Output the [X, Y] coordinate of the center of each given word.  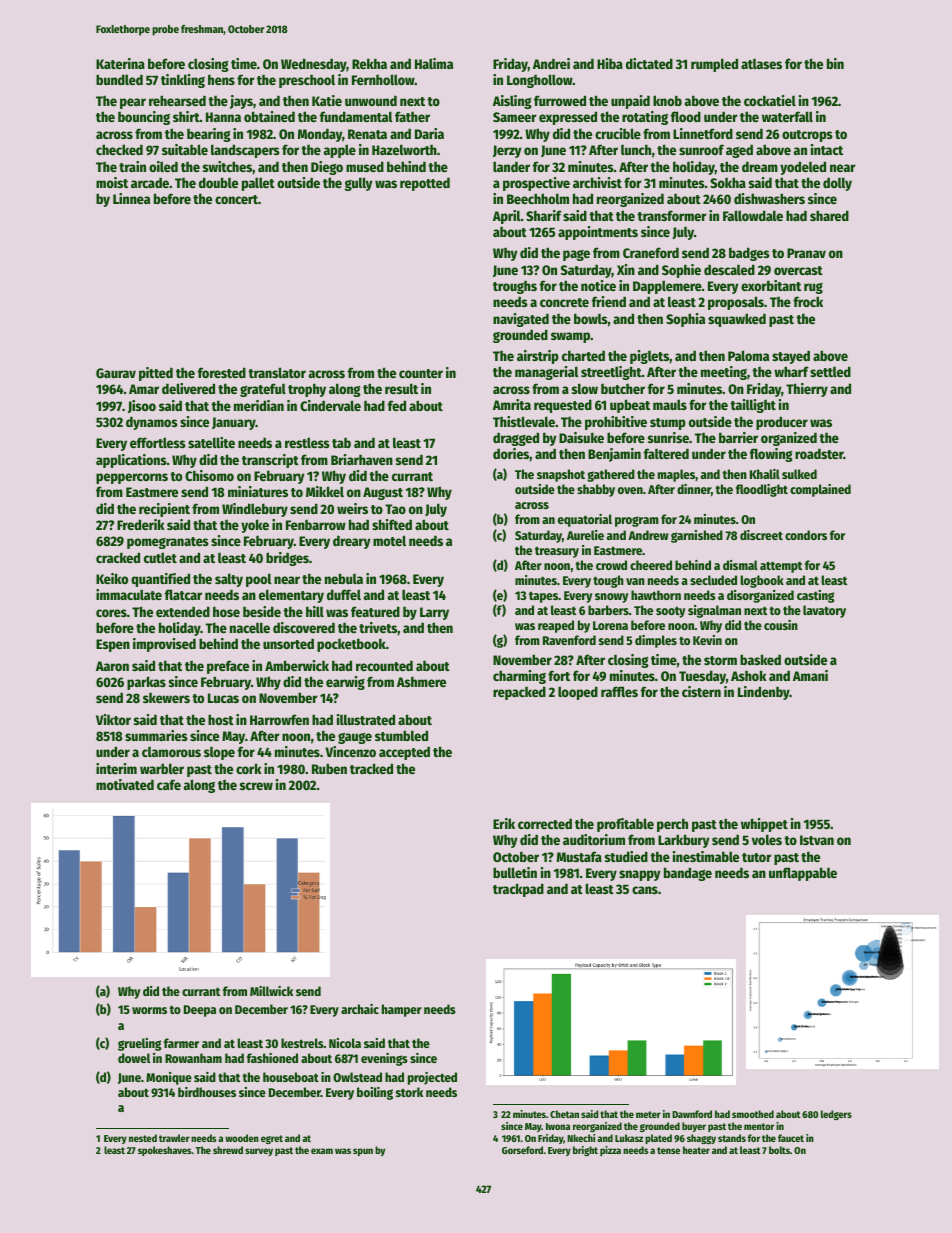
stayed [791, 357]
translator [277, 372]
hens [221, 79]
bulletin [515, 872]
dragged [516, 439]
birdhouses [207, 1092]
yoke [255, 526]
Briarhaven [362, 459]
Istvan [817, 840]
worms [149, 1010]
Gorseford [522, 1150]
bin [835, 63]
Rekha [369, 63]
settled [830, 371]
